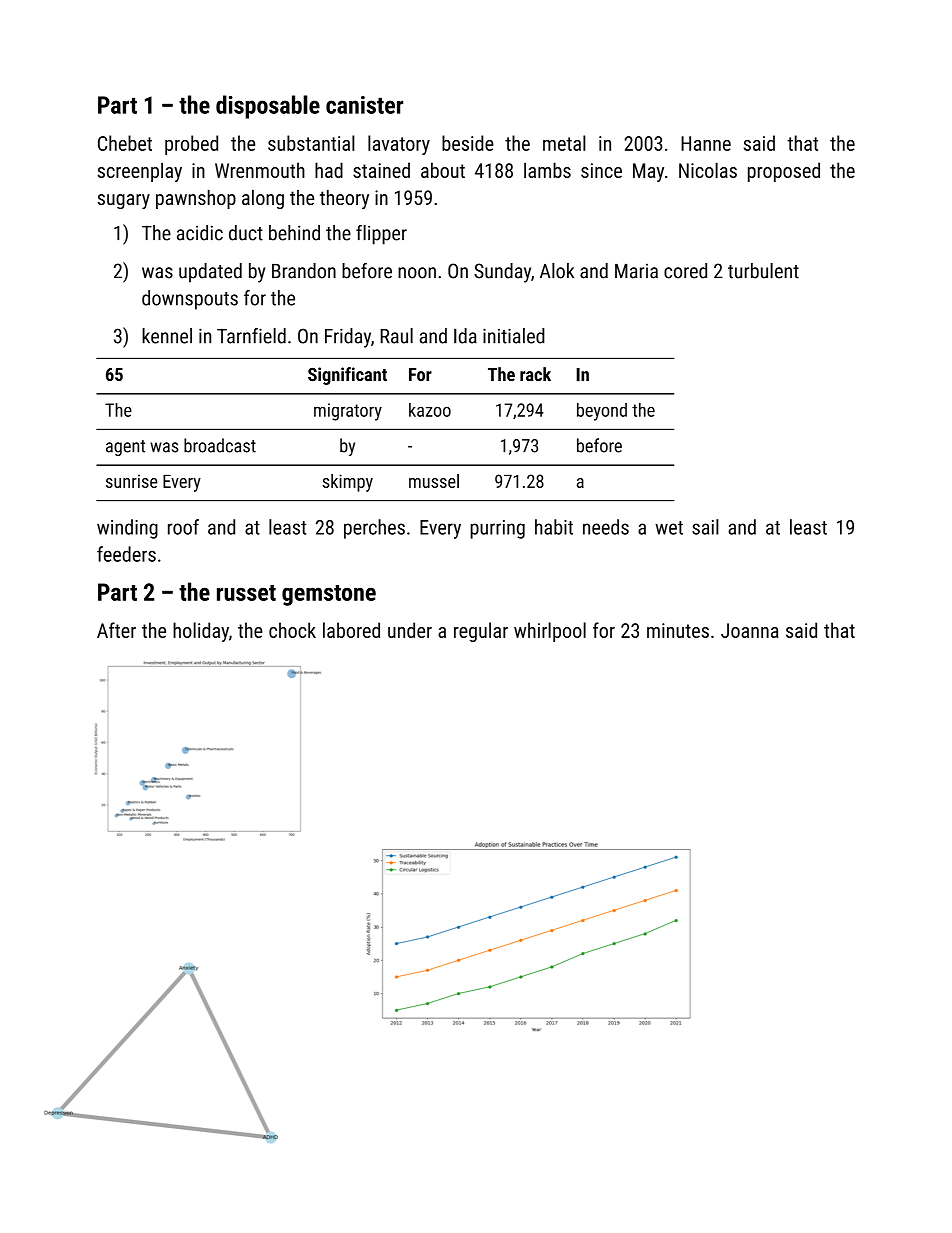  I want to click on kennel, so click(167, 336).
